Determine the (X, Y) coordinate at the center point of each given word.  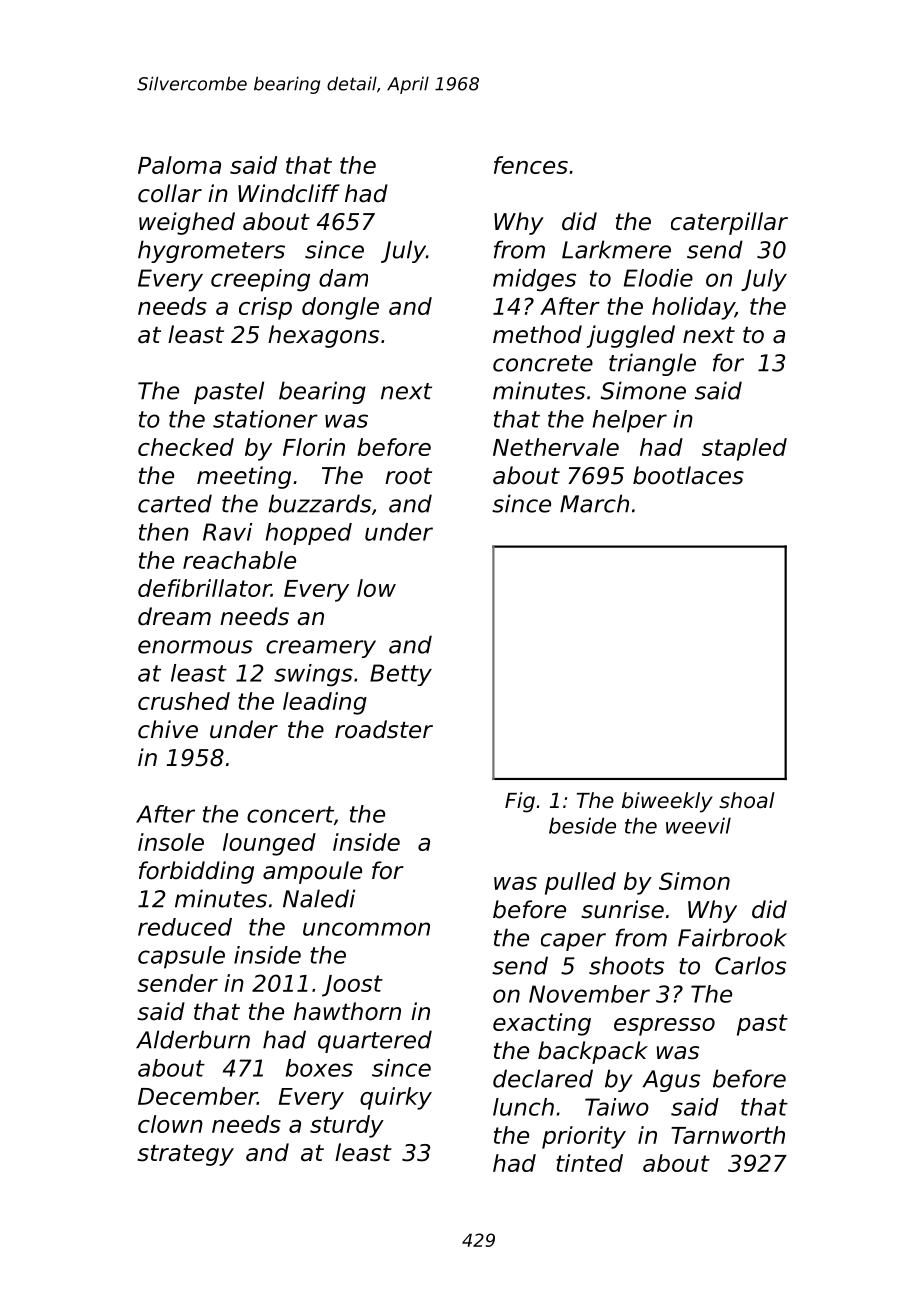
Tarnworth (728, 1135)
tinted (589, 1163)
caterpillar (729, 223)
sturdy (347, 1126)
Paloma (179, 165)
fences (531, 165)
